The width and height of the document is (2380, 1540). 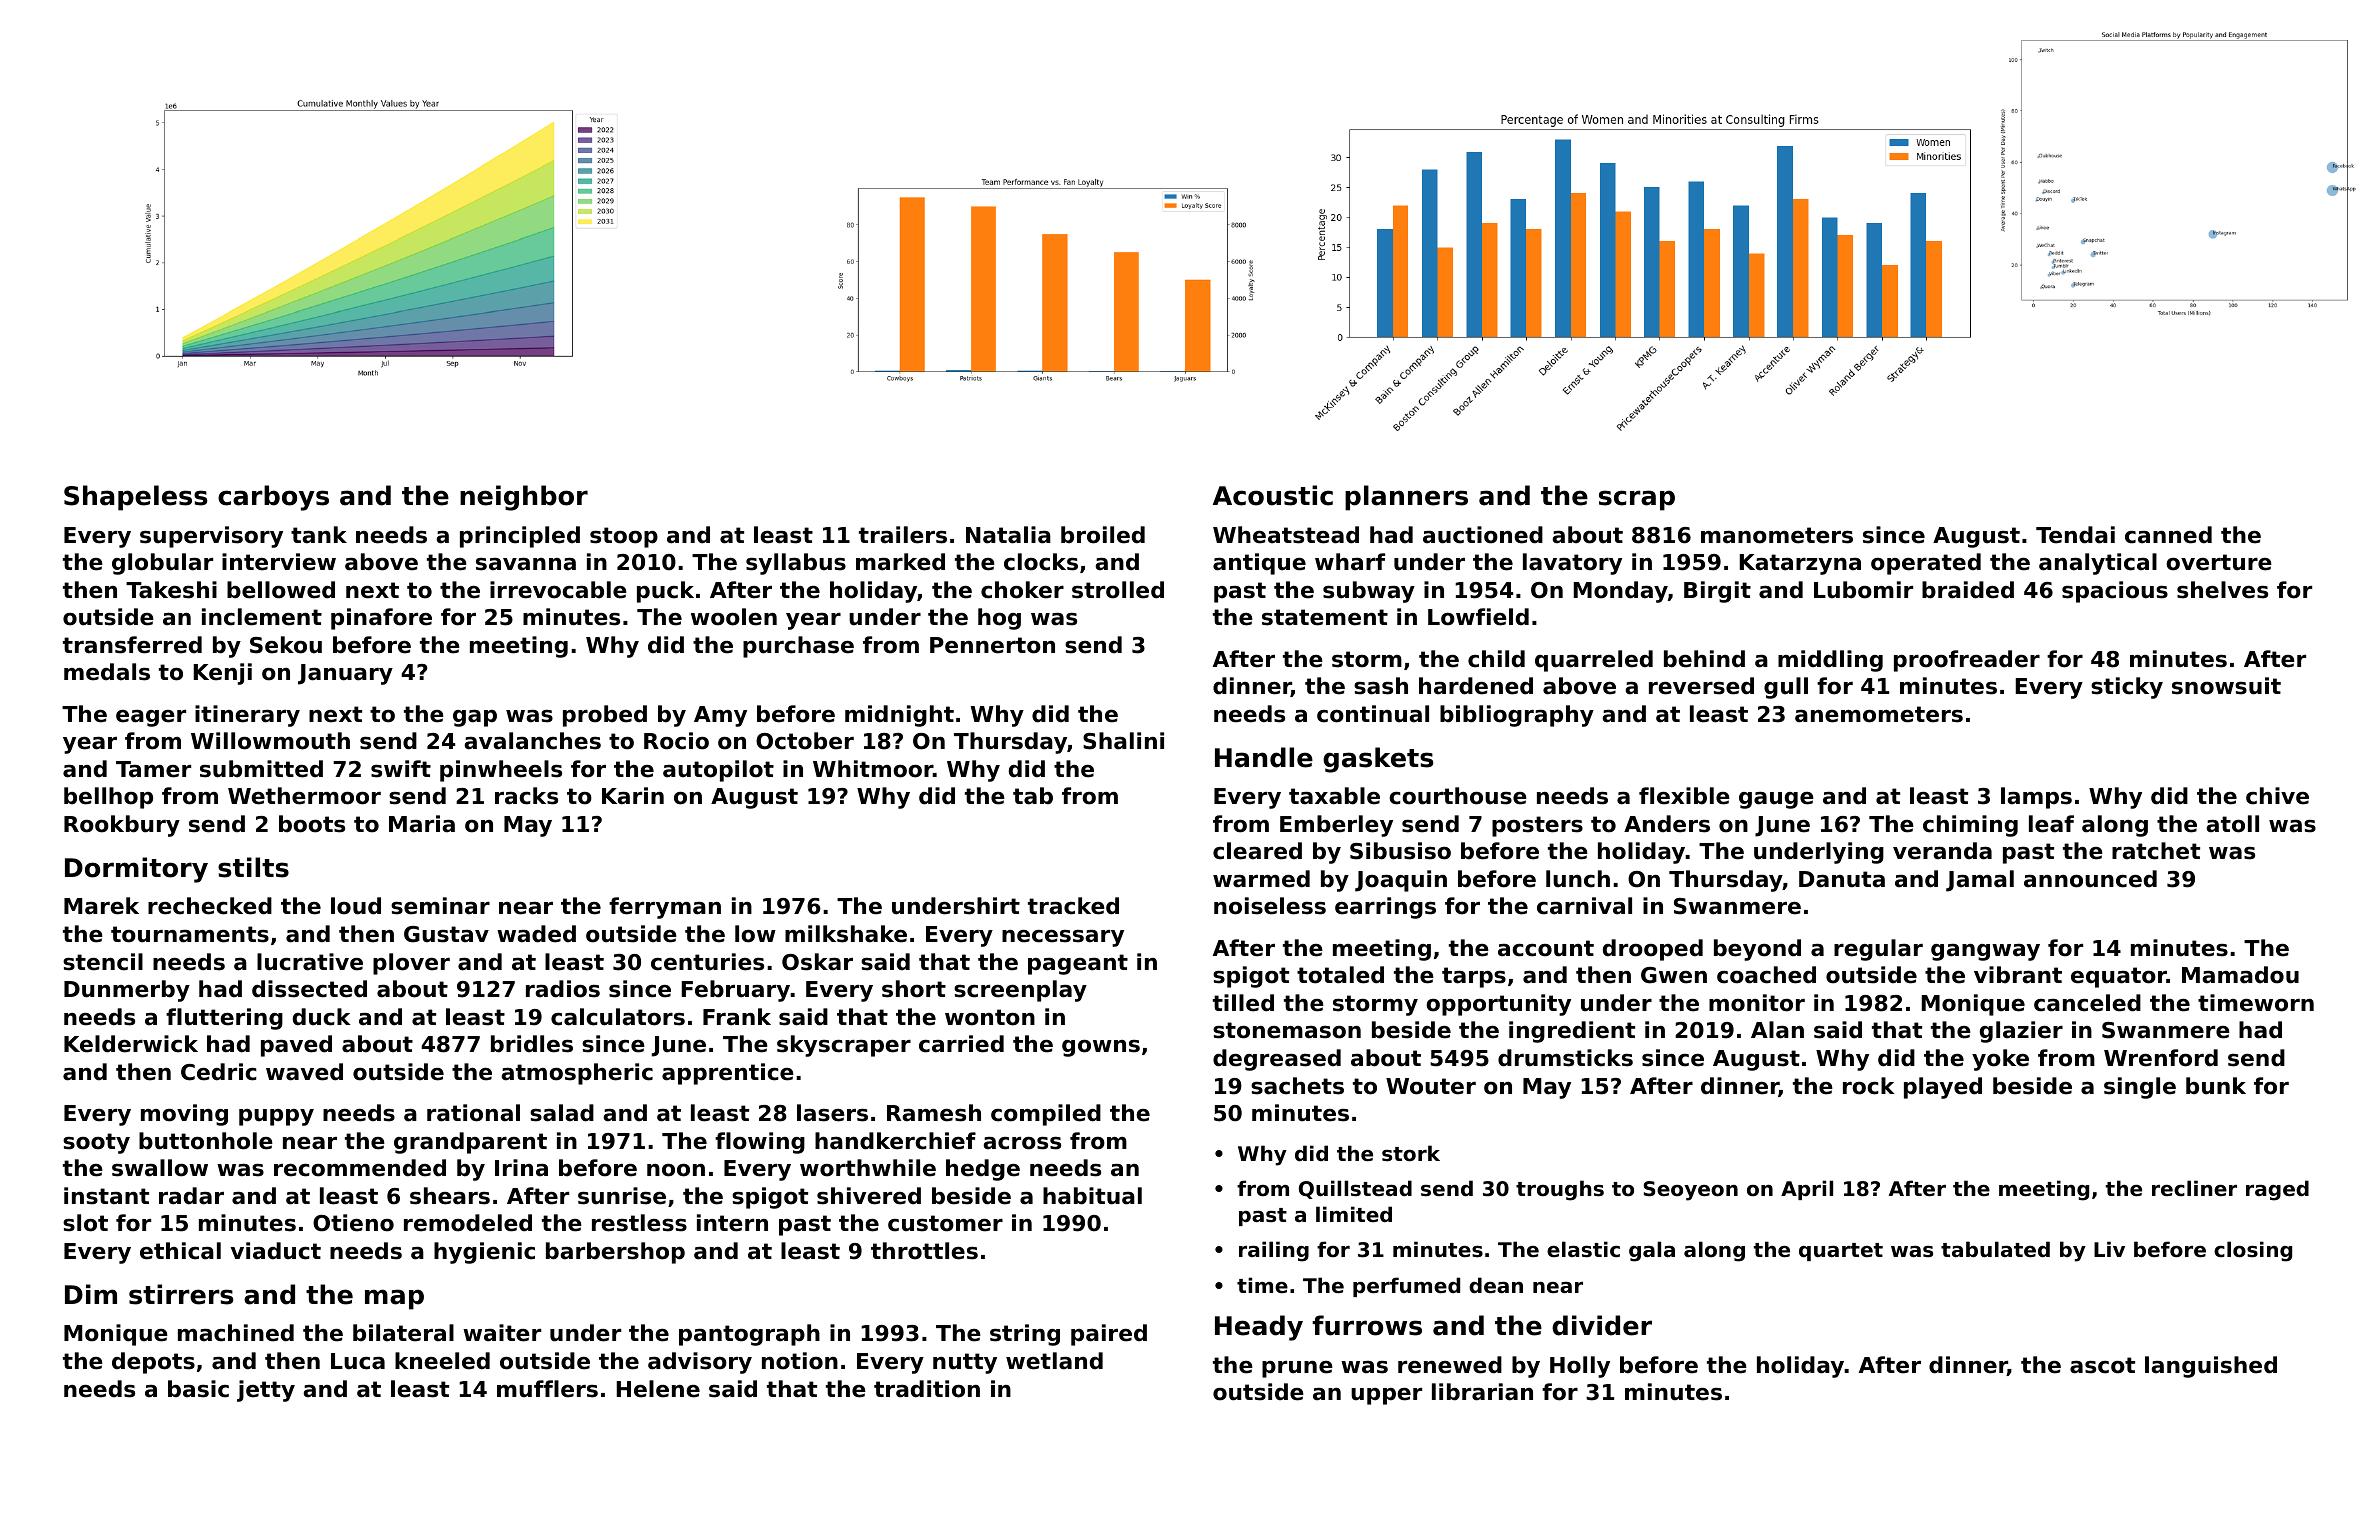 What do you see at coordinates (992, 645) in the document?
I see `Pennerton` at bounding box center [992, 645].
